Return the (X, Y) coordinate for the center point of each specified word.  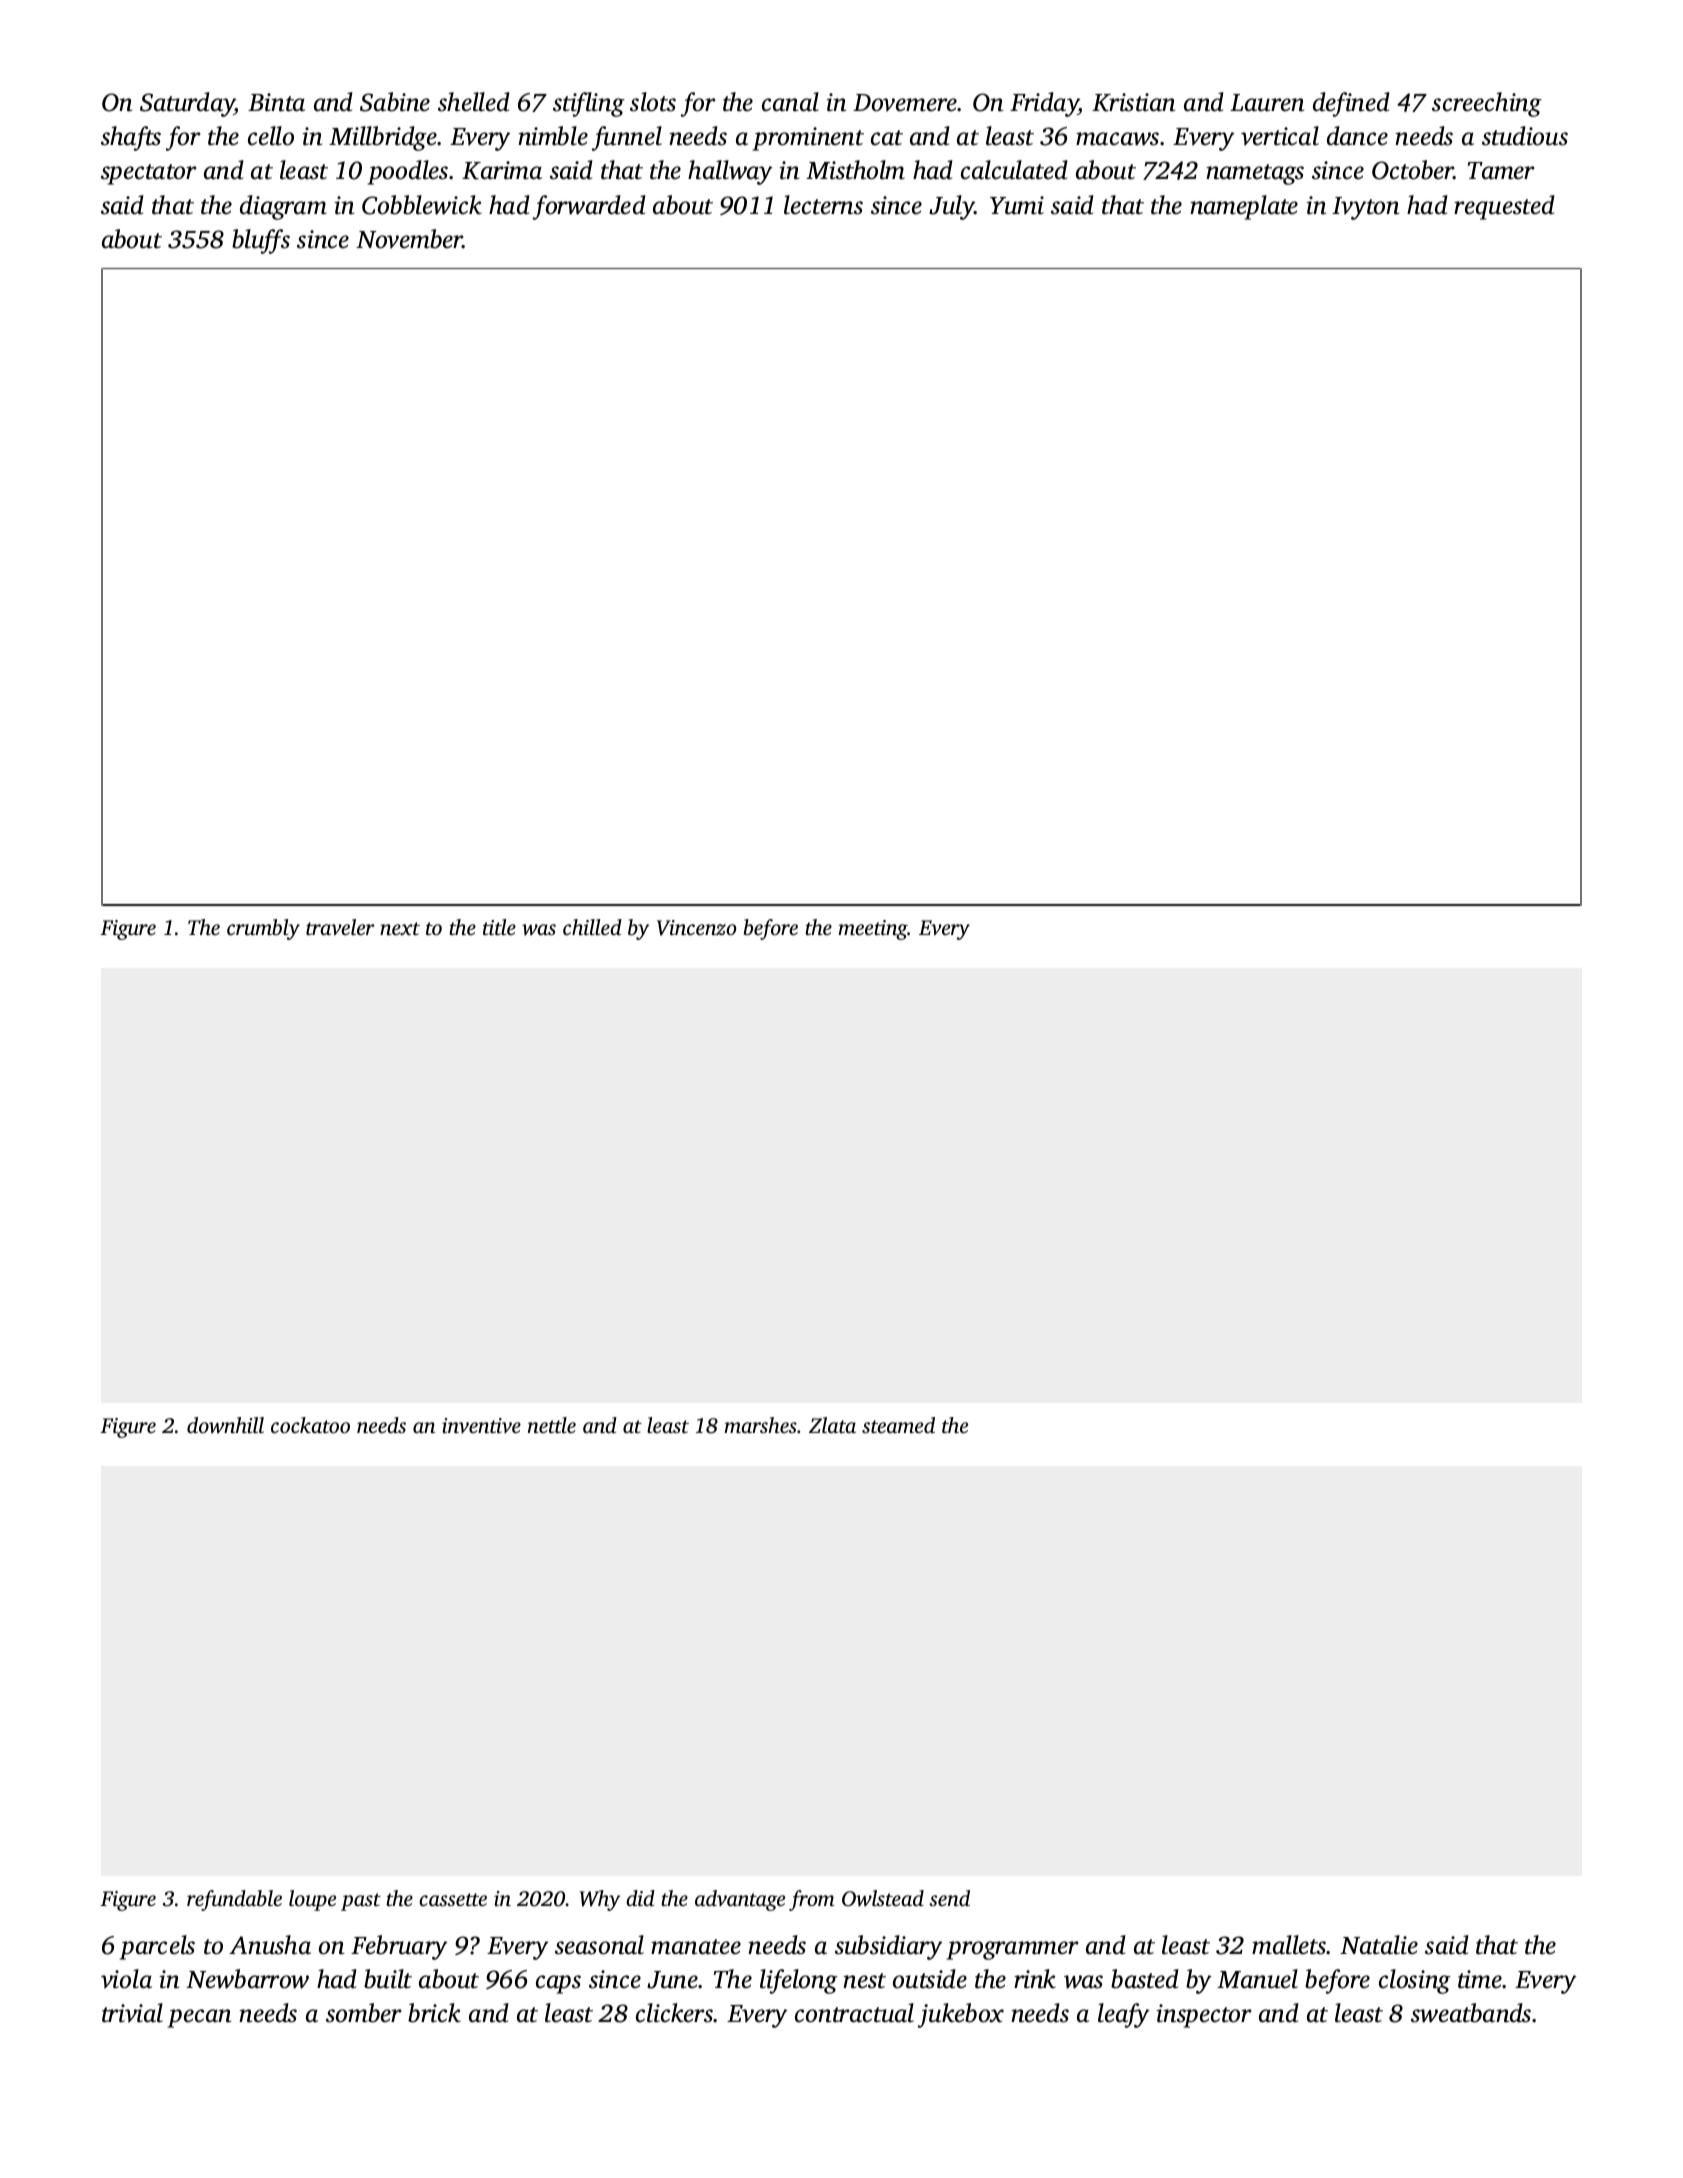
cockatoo (310, 1425)
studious (1525, 136)
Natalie (1379, 1945)
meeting (873, 930)
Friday (1044, 104)
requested (1504, 207)
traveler (340, 927)
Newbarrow (247, 1979)
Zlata (832, 1425)
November (409, 239)
